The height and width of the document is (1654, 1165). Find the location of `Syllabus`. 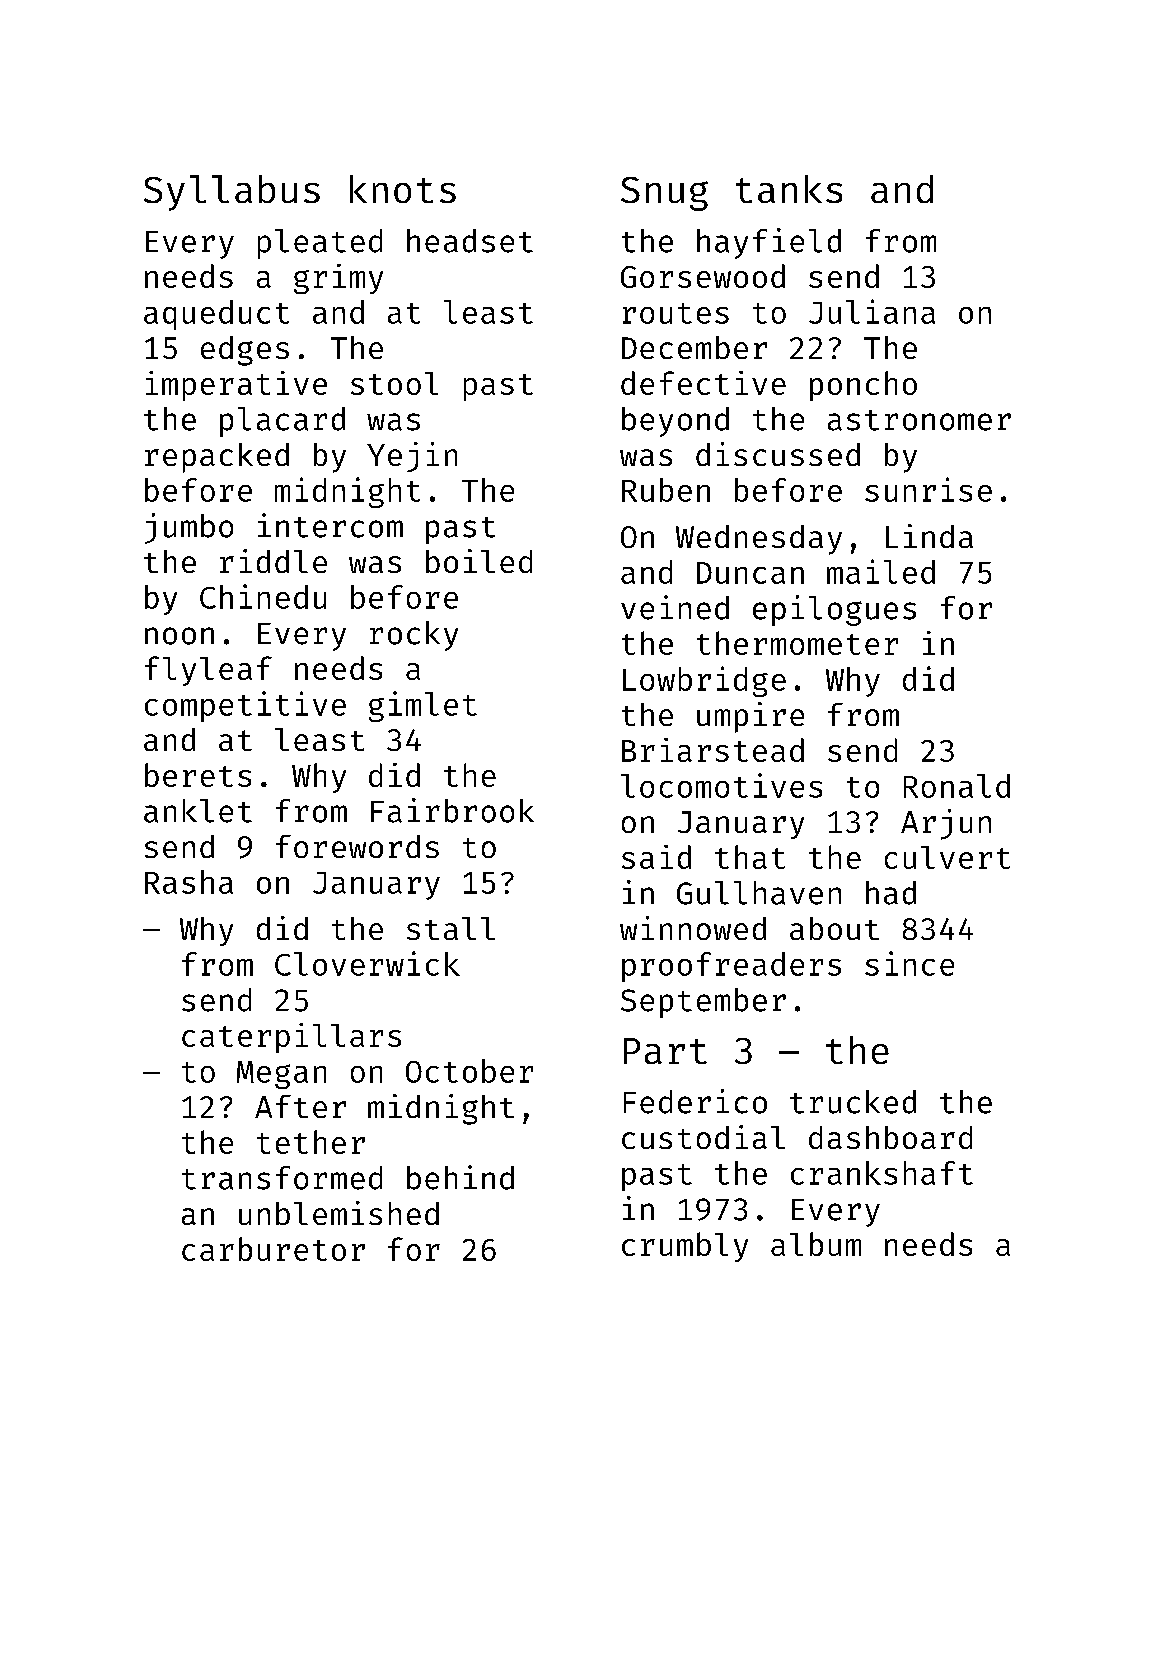

Syllabus is located at coordinates (232, 193).
